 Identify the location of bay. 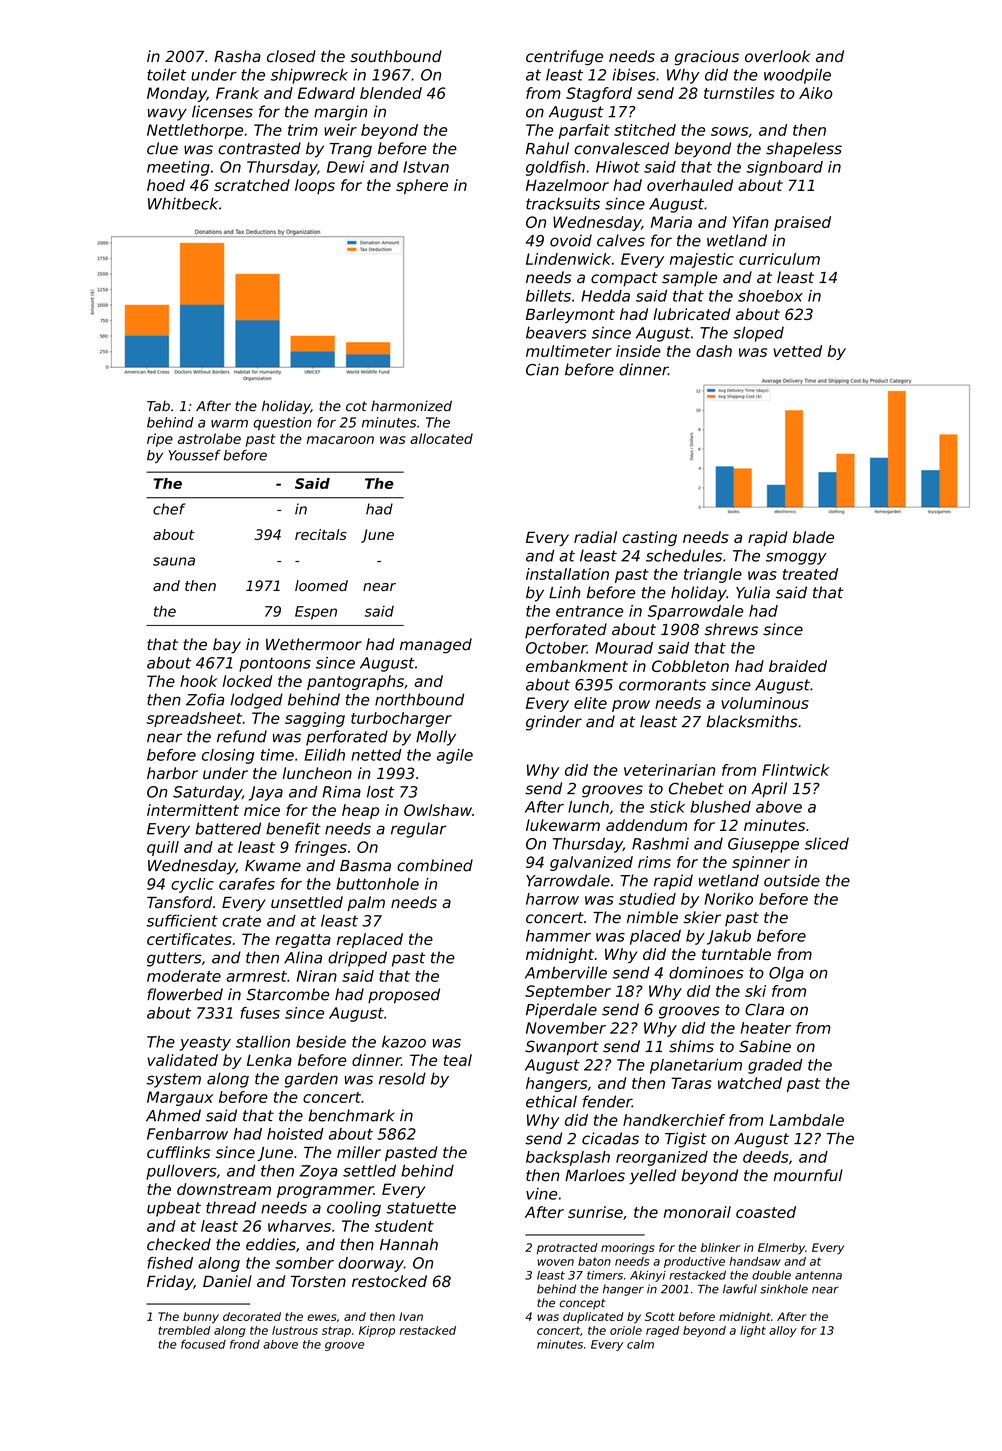
(227, 646).
